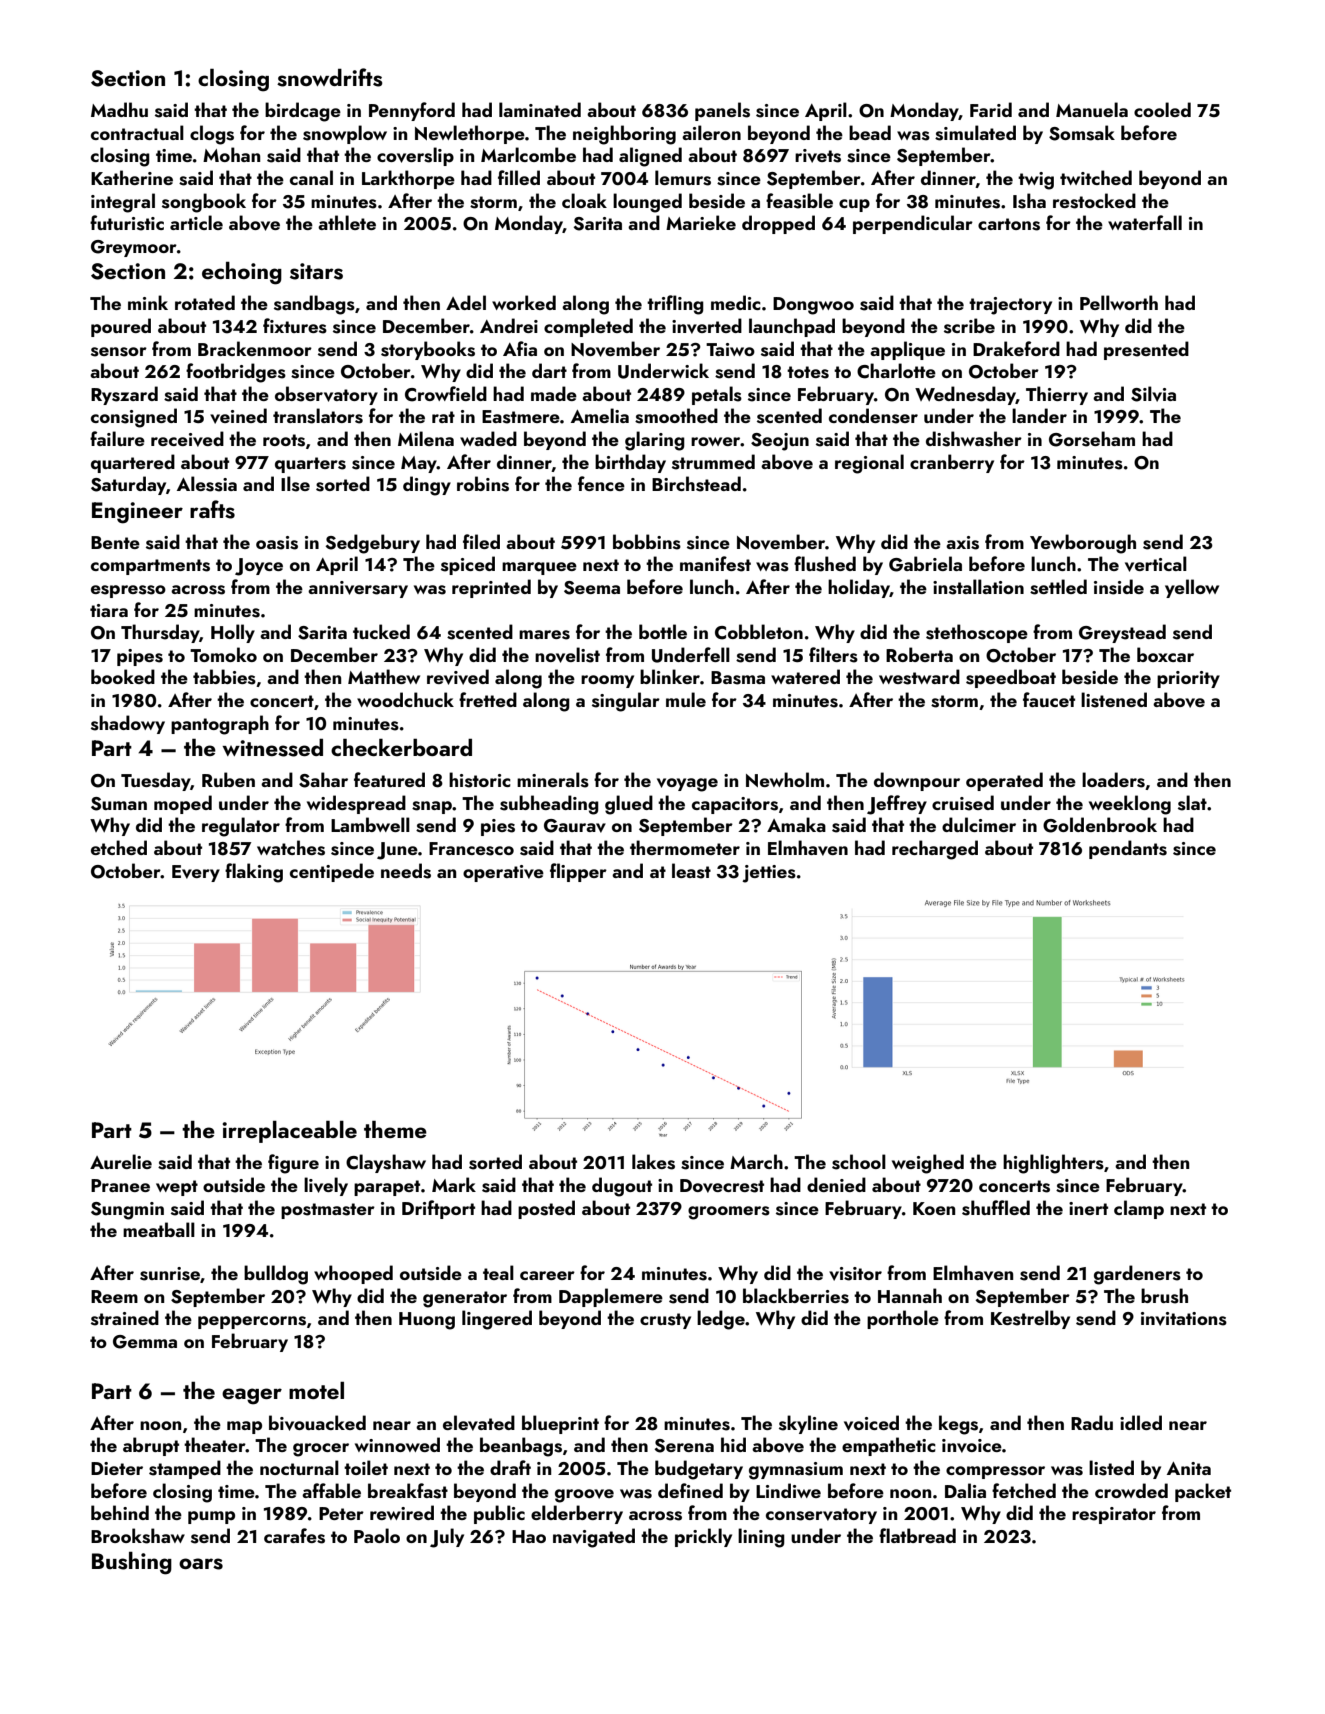  Describe the element at coordinates (722, 111) in the page. I see `panels` at that location.
